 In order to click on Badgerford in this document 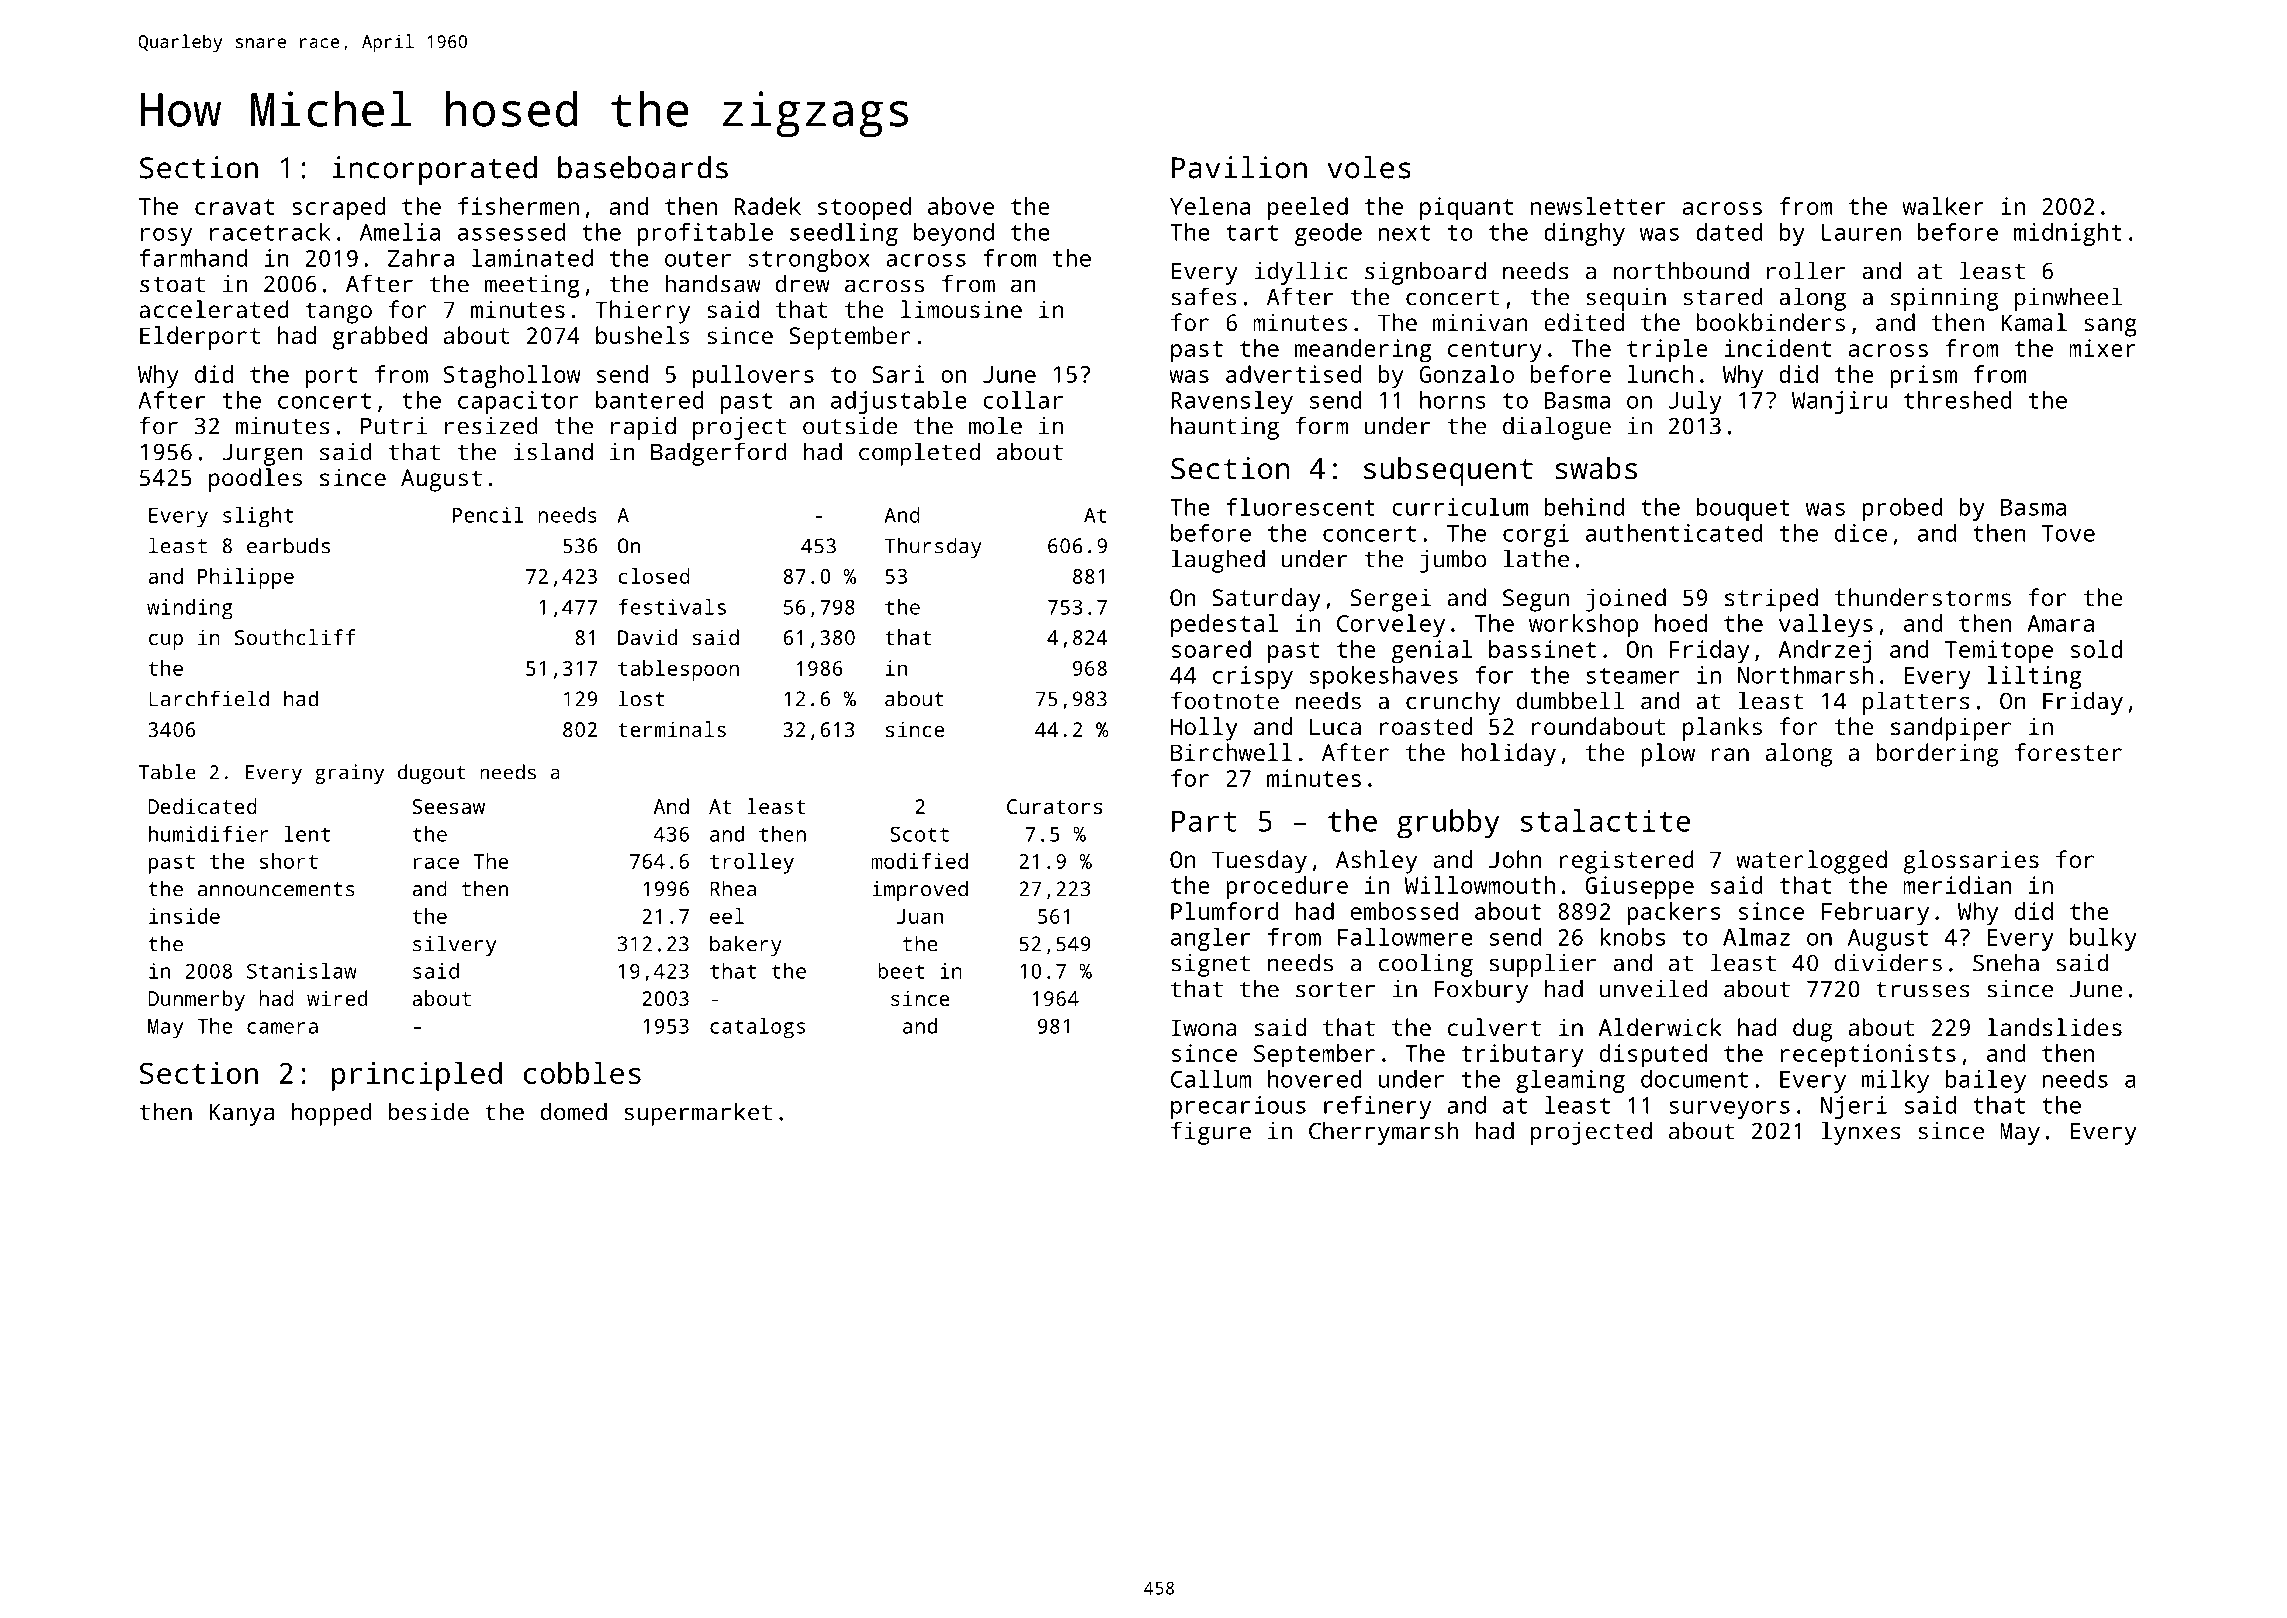, I will do `click(719, 454)`.
